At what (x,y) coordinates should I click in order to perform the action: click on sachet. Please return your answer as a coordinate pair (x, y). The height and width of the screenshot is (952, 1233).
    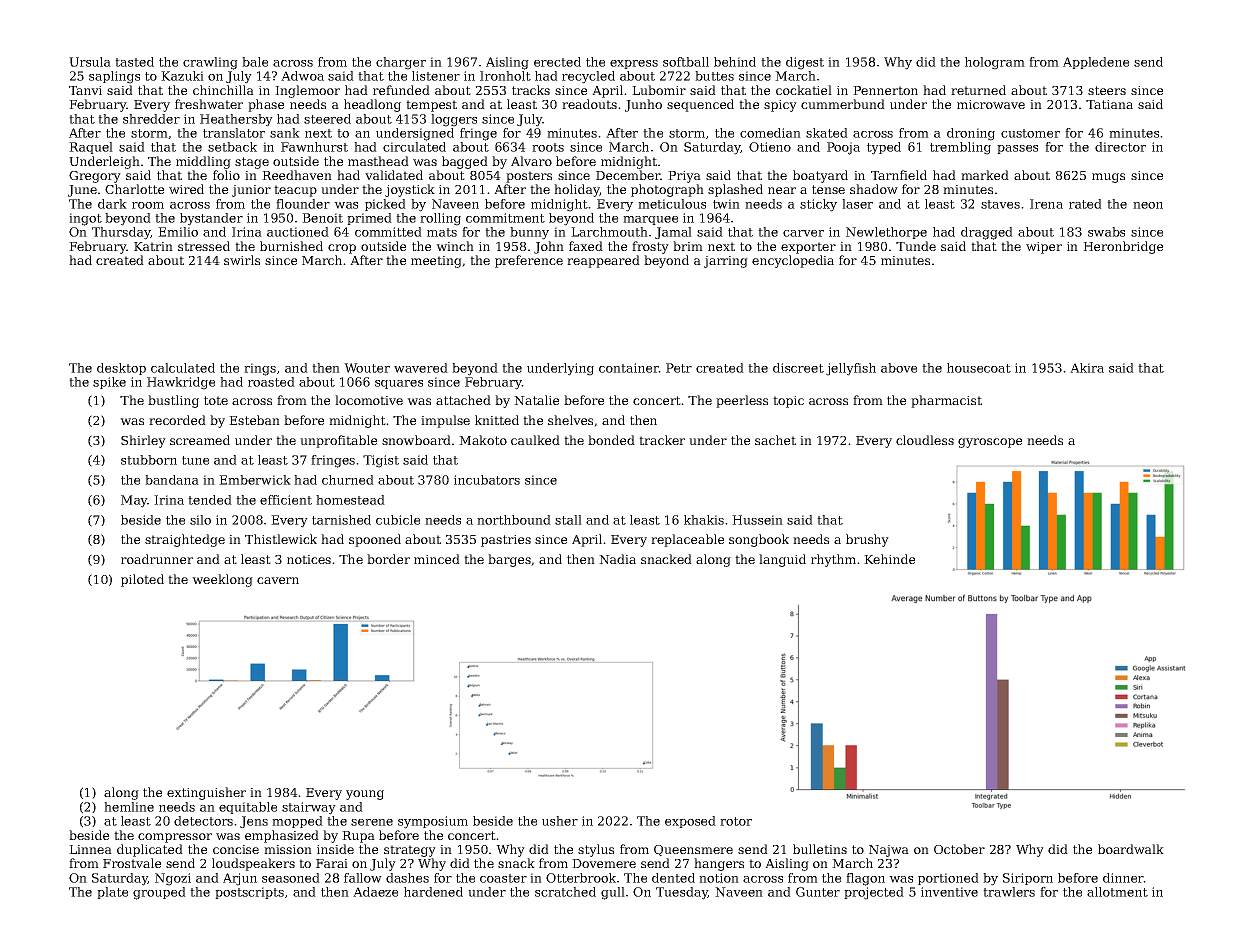
    Looking at the image, I should click on (775, 440).
